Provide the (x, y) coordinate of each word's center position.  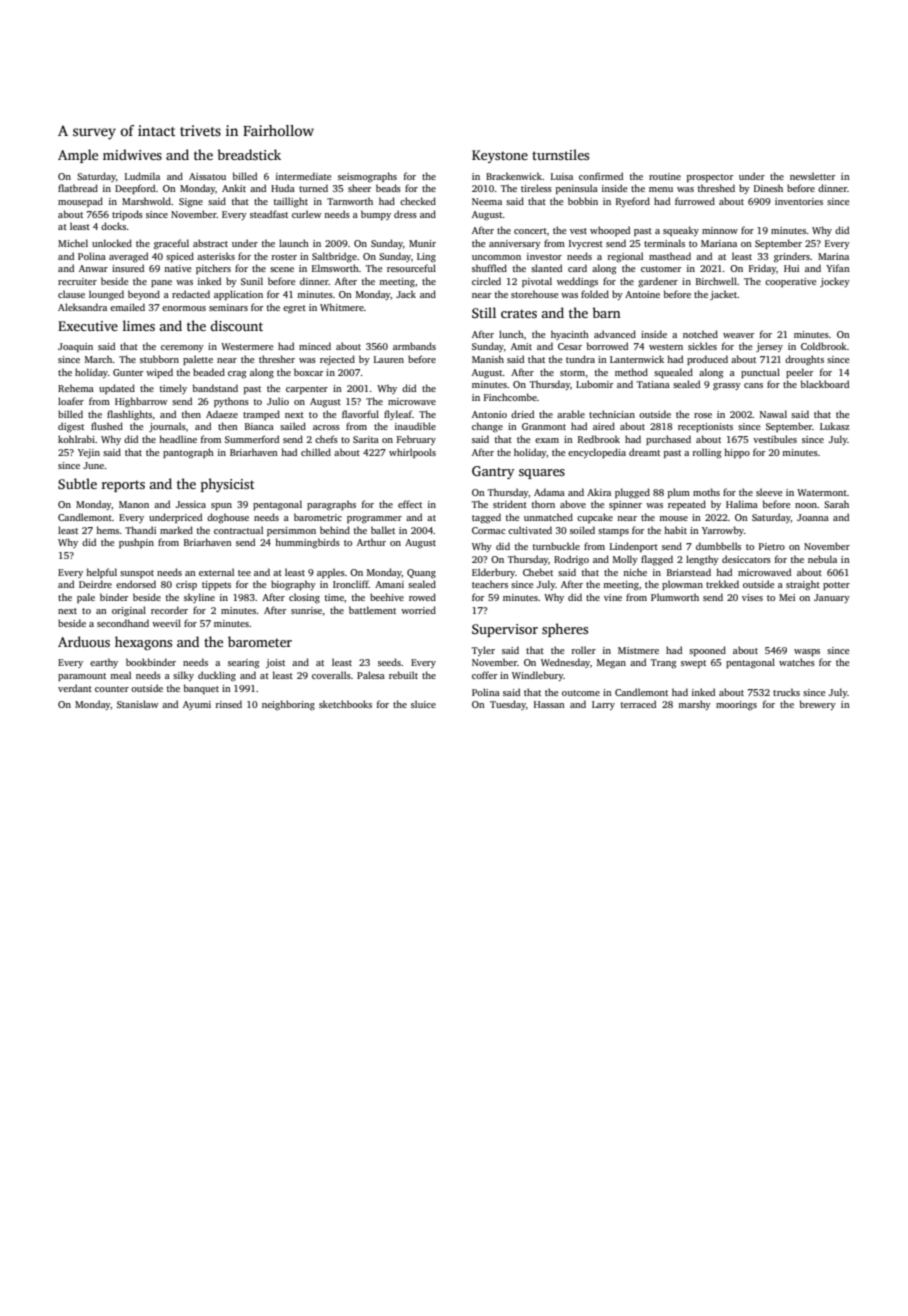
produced (707, 360)
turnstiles (560, 154)
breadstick (249, 154)
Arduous (84, 641)
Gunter (128, 372)
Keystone (500, 156)
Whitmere (342, 307)
